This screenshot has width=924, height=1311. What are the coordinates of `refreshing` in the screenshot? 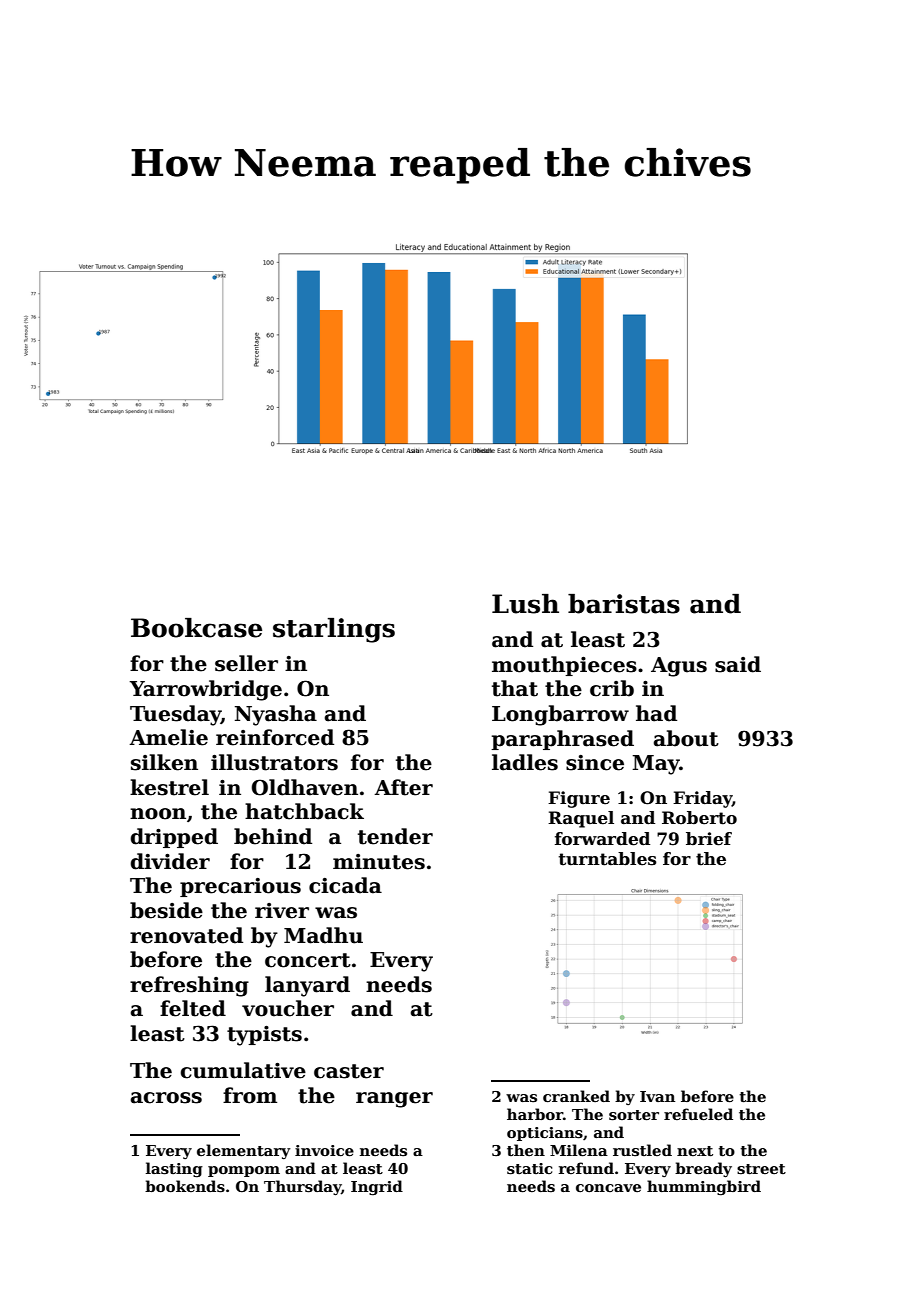 It's located at (189, 986).
